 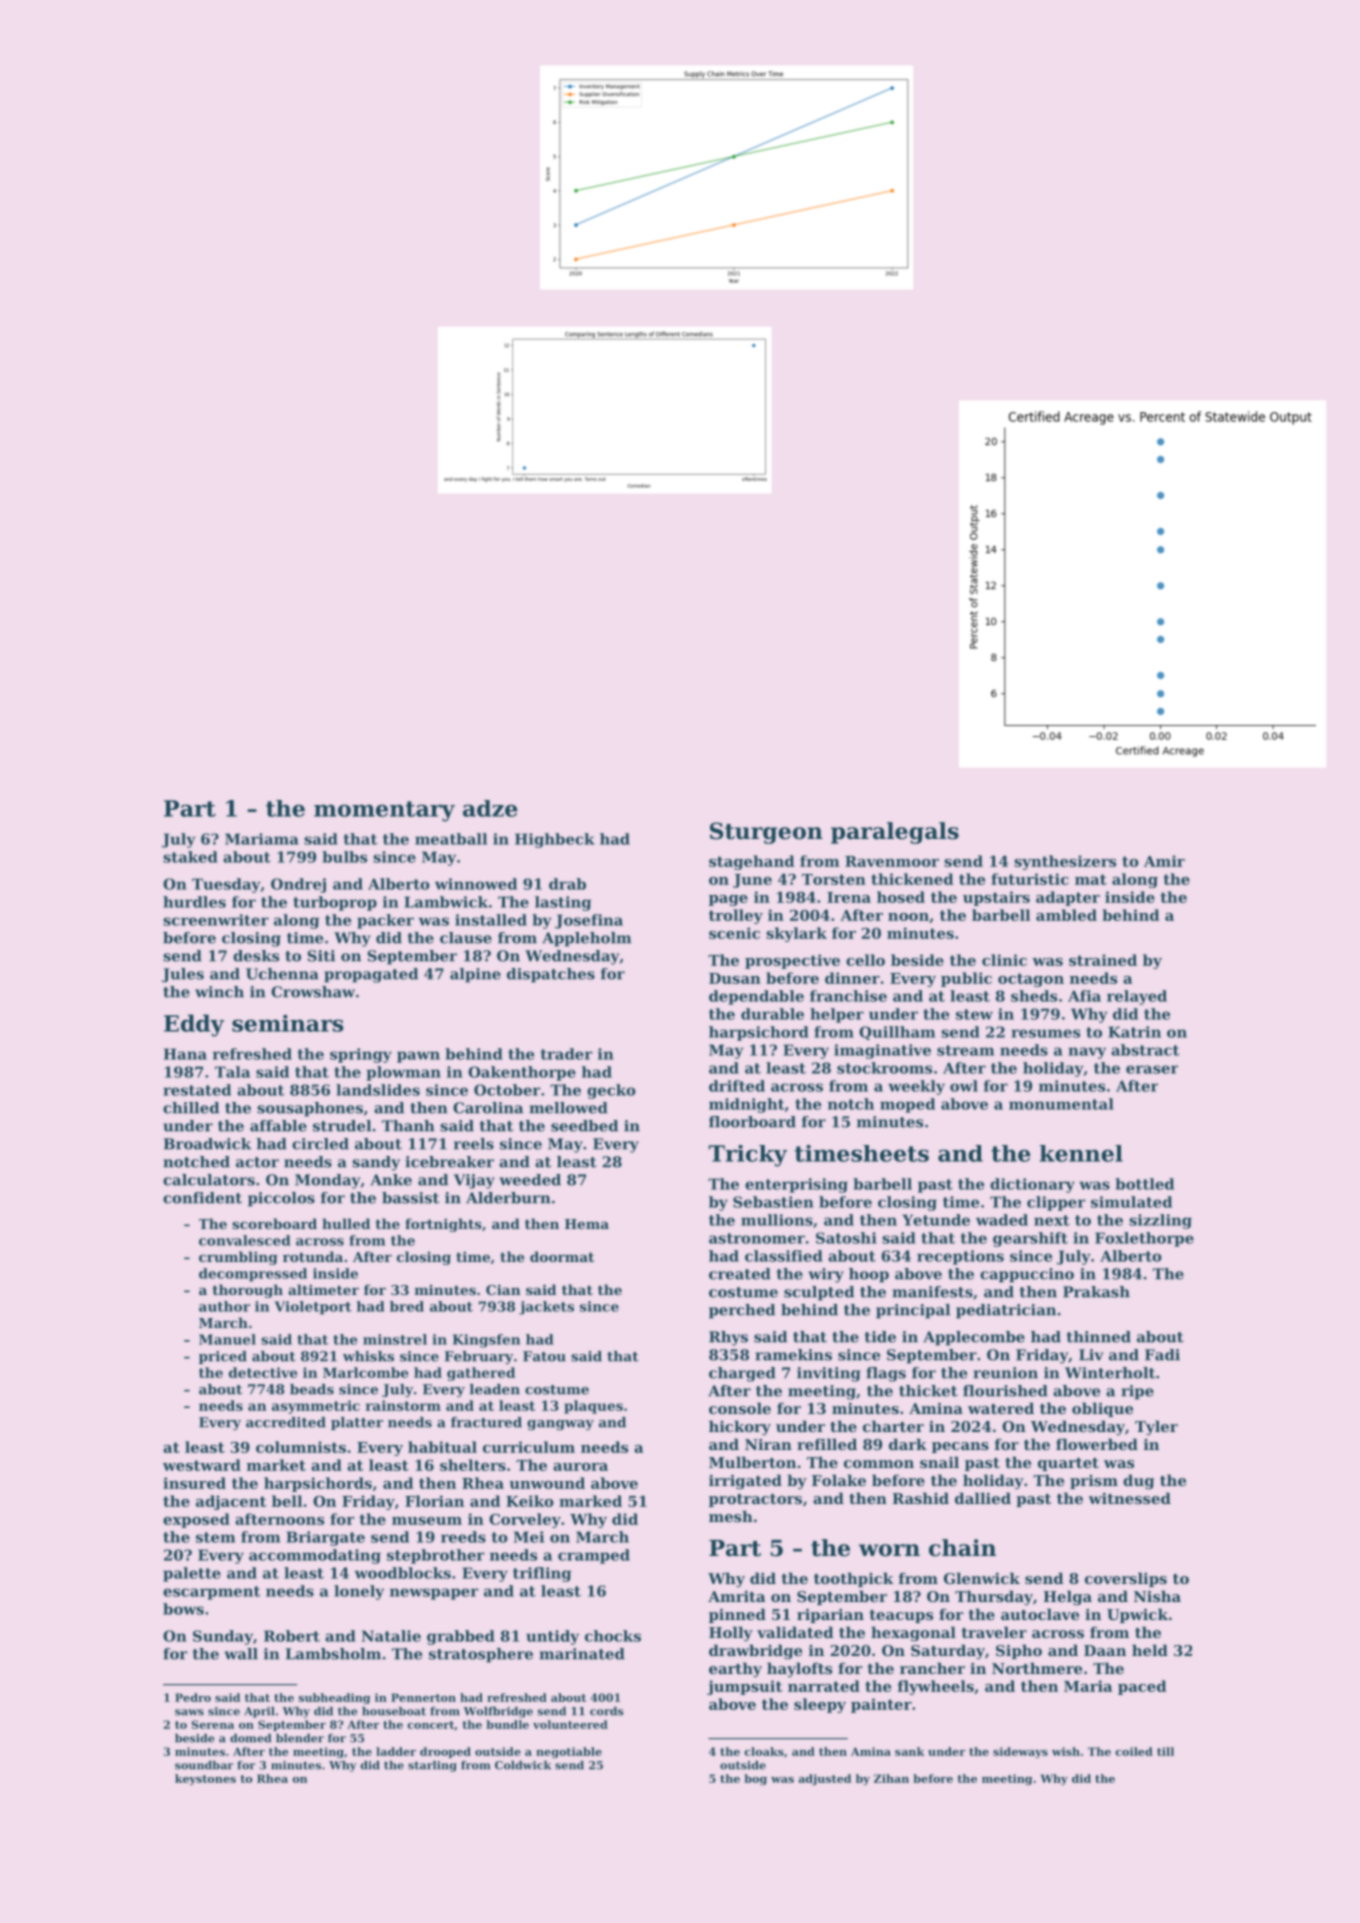 What do you see at coordinates (895, 833) in the screenshot?
I see `paralegals` at bounding box center [895, 833].
